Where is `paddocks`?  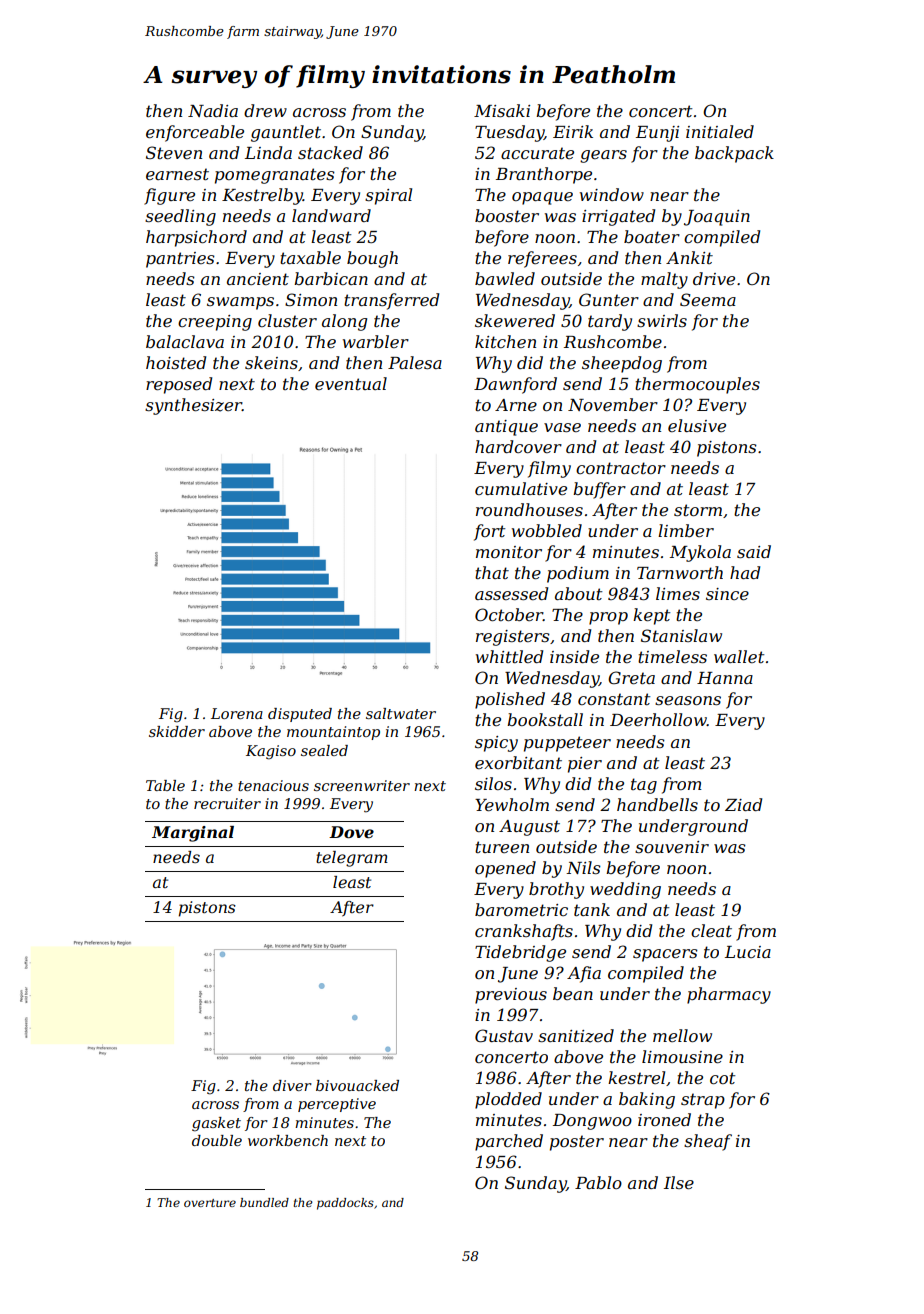 paddocks is located at coordinates (345, 1204).
